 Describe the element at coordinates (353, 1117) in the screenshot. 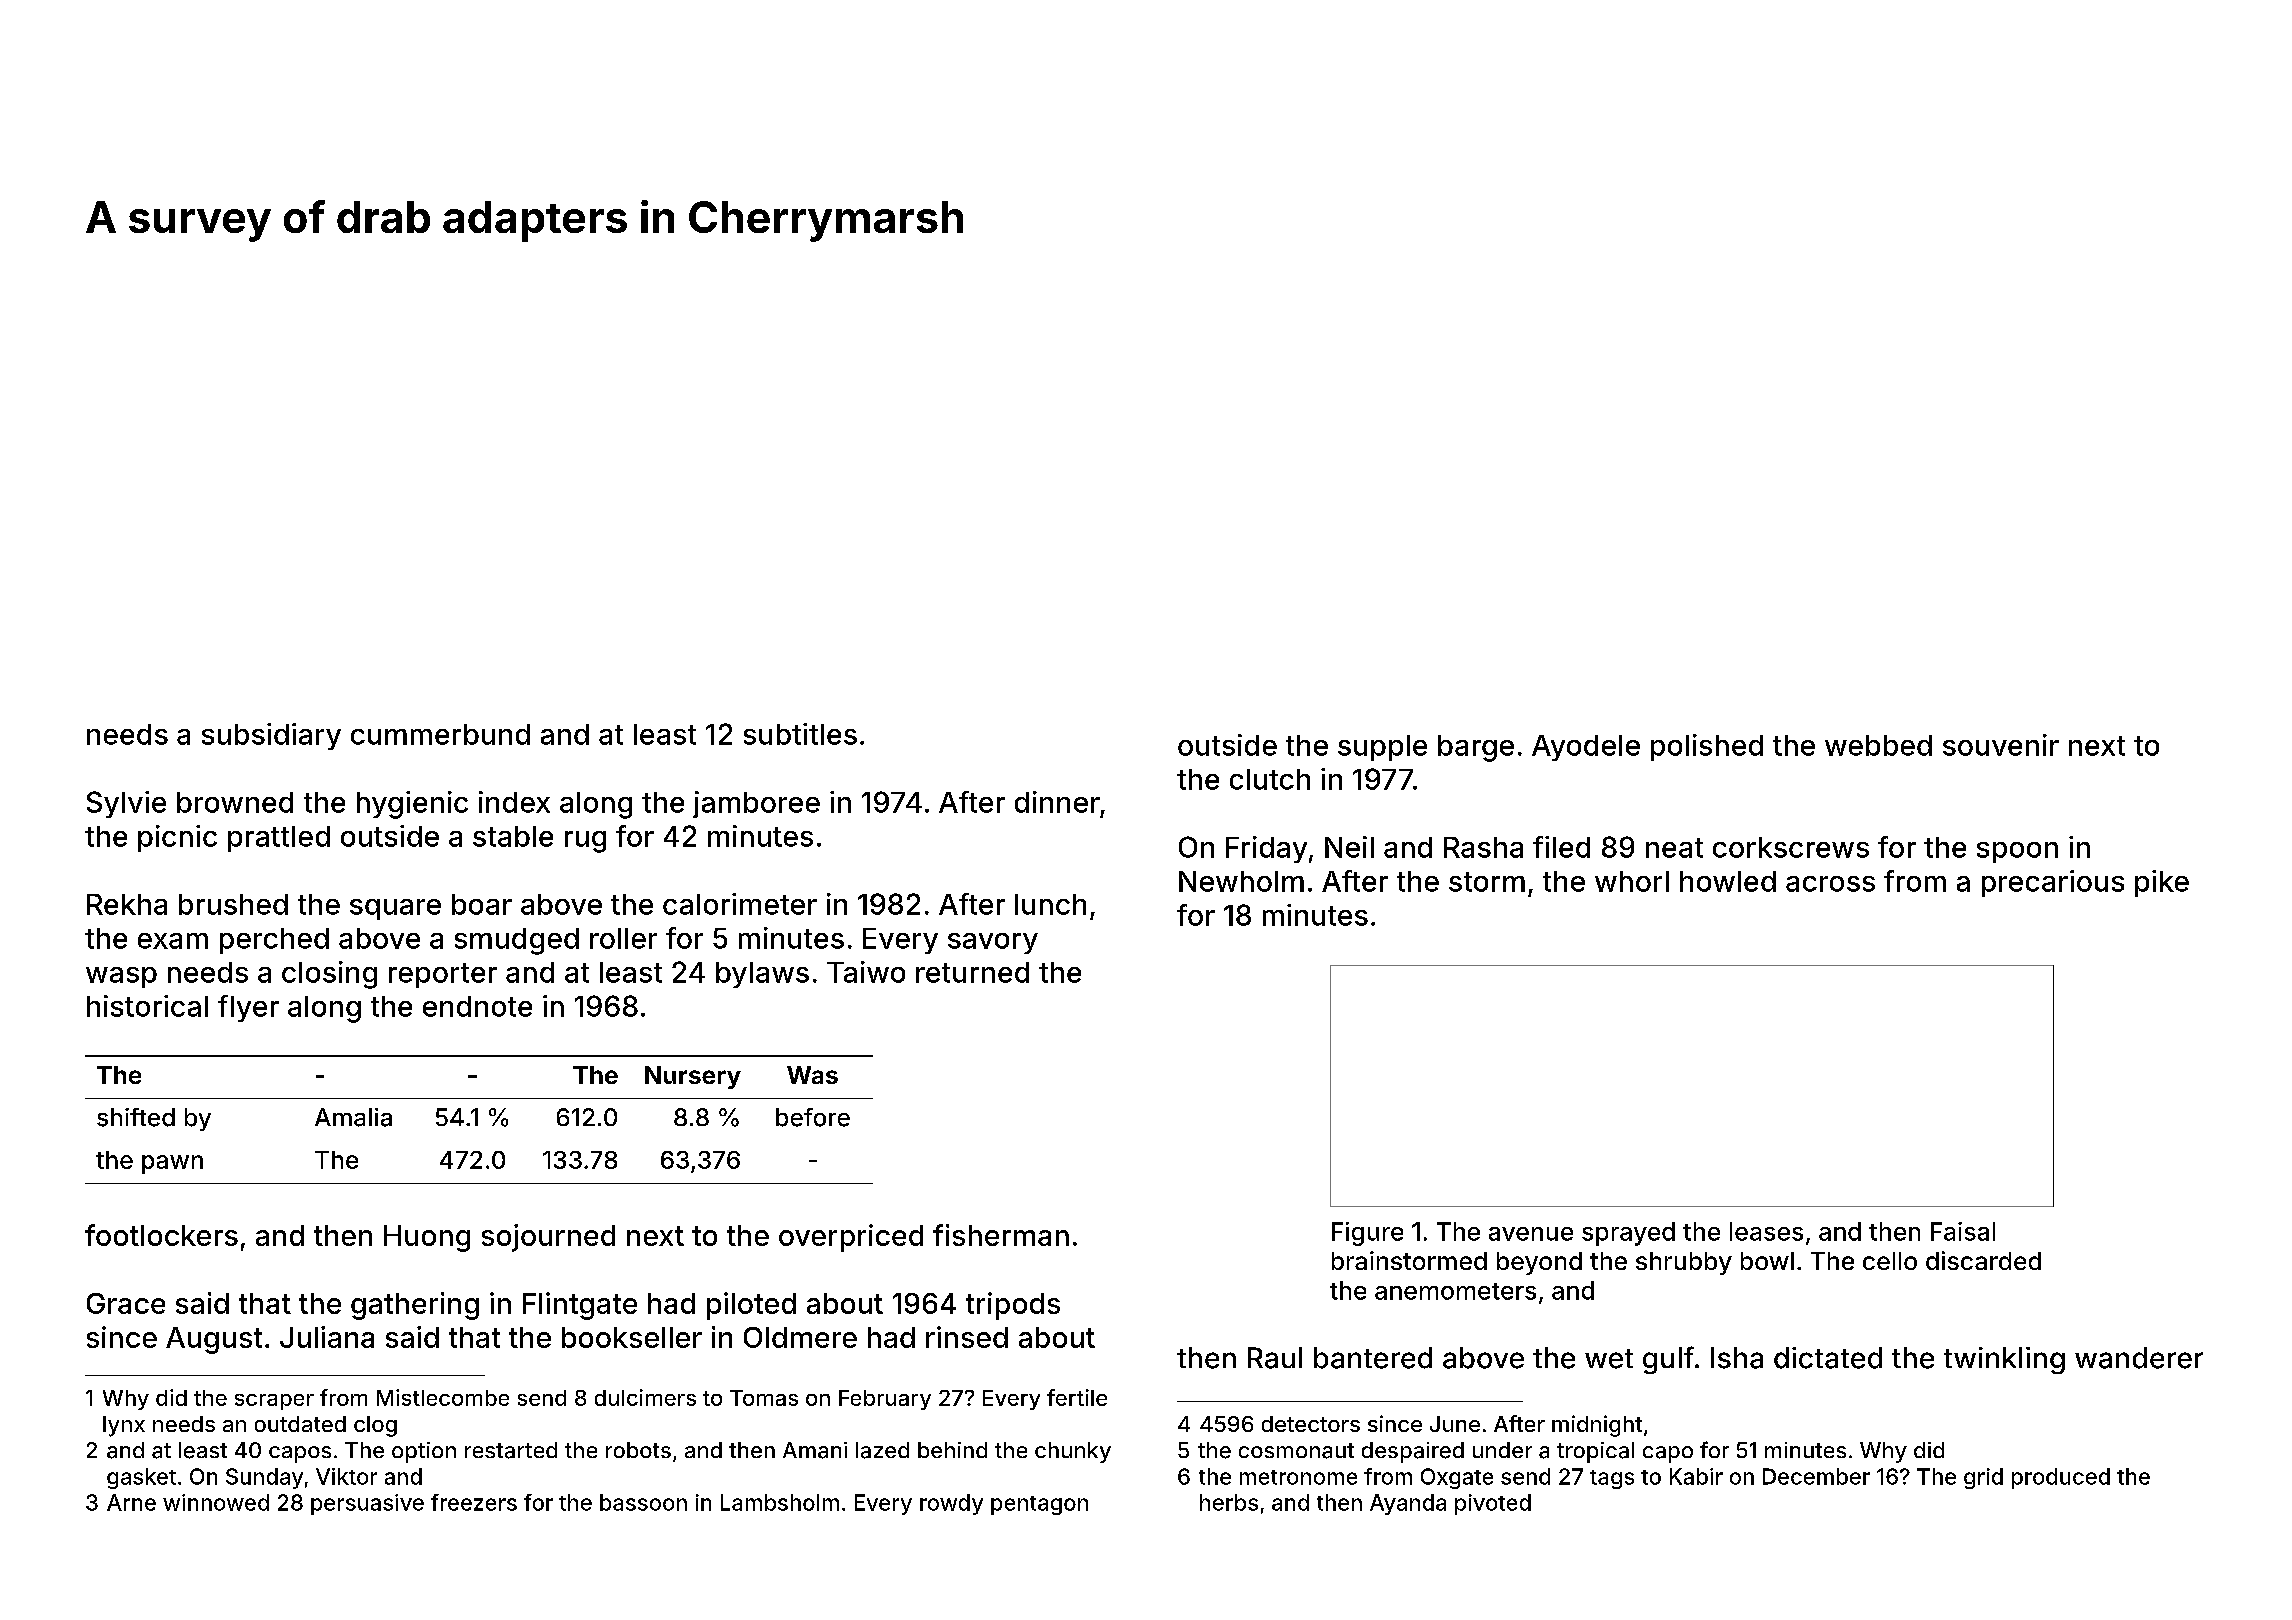

I see `Amalia` at that location.
